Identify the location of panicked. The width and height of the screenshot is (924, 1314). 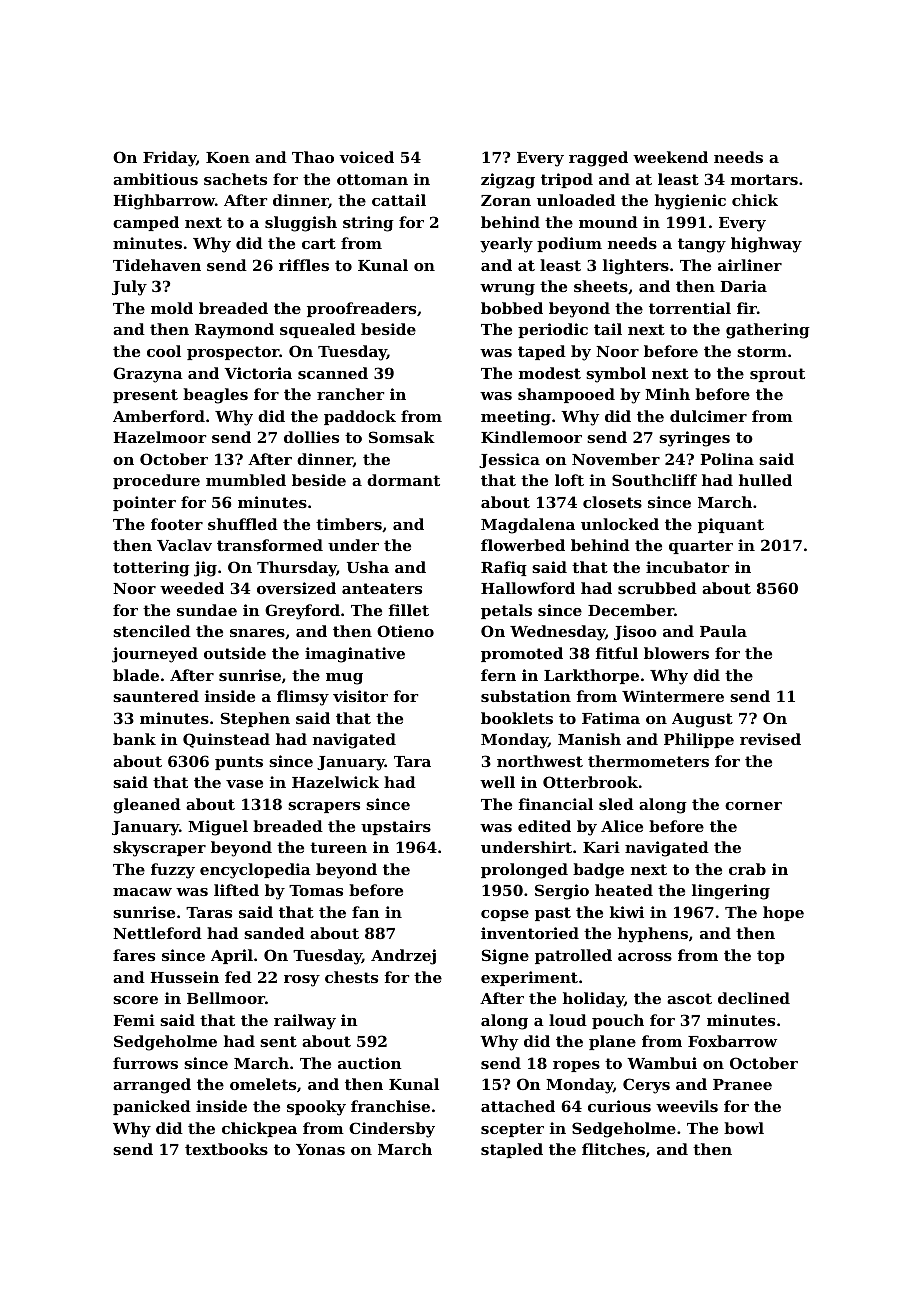
(152, 1107).
